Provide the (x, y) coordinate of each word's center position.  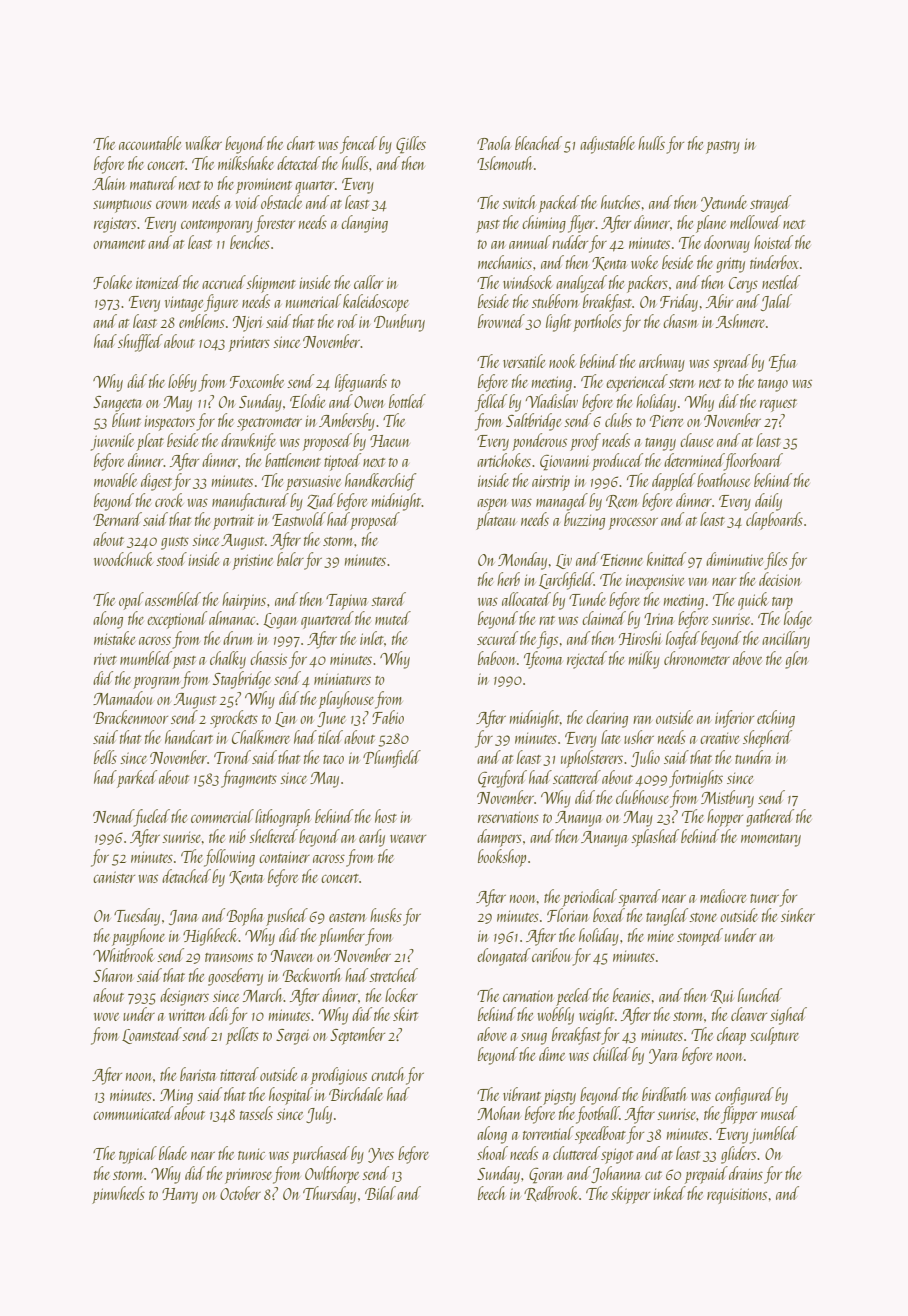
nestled (781, 282)
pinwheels (118, 1195)
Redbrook (551, 1194)
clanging (364, 224)
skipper (630, 1195)
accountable (150, 143)
